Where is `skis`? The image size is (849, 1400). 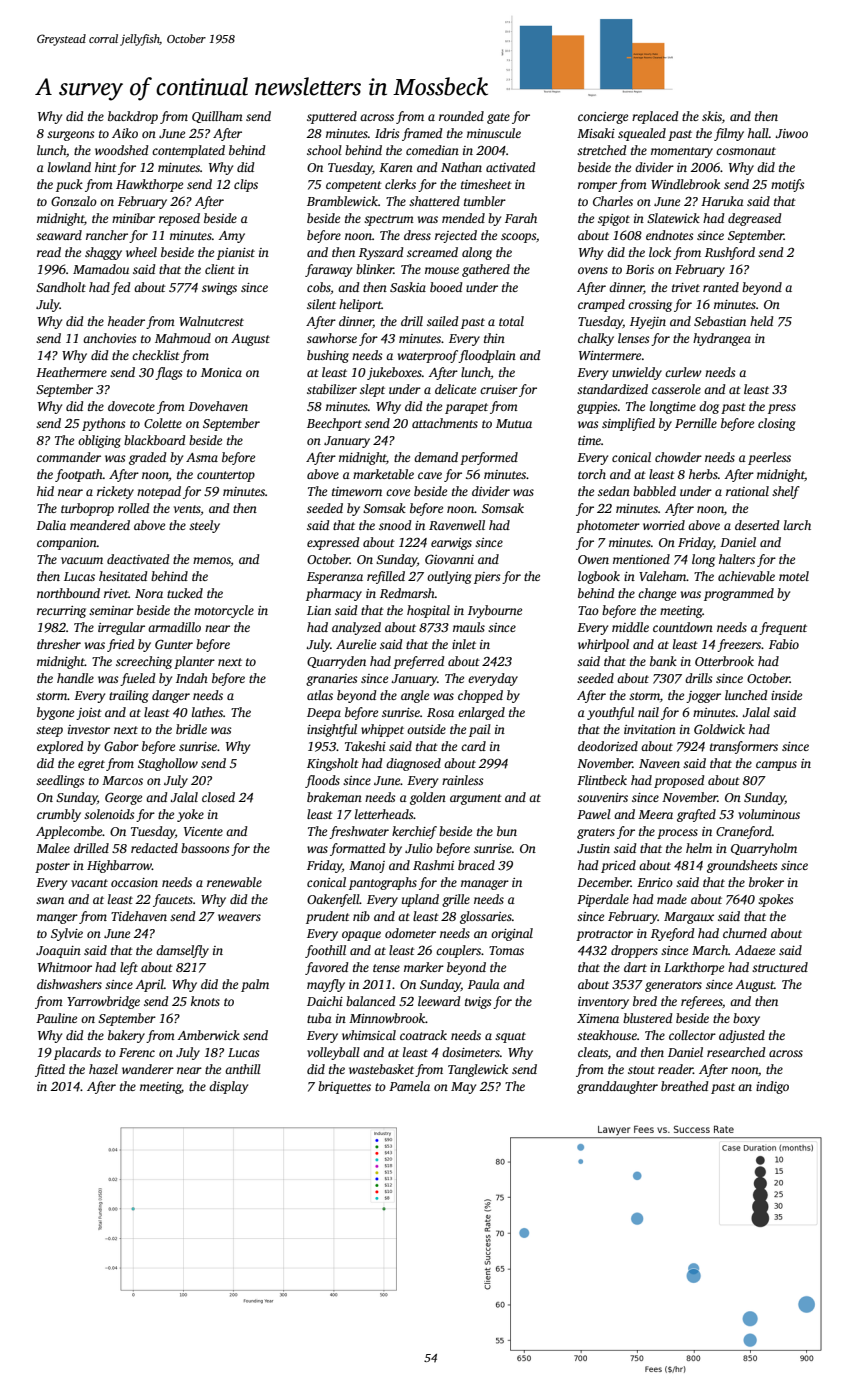
skis is located at coordinates (712, 116).
